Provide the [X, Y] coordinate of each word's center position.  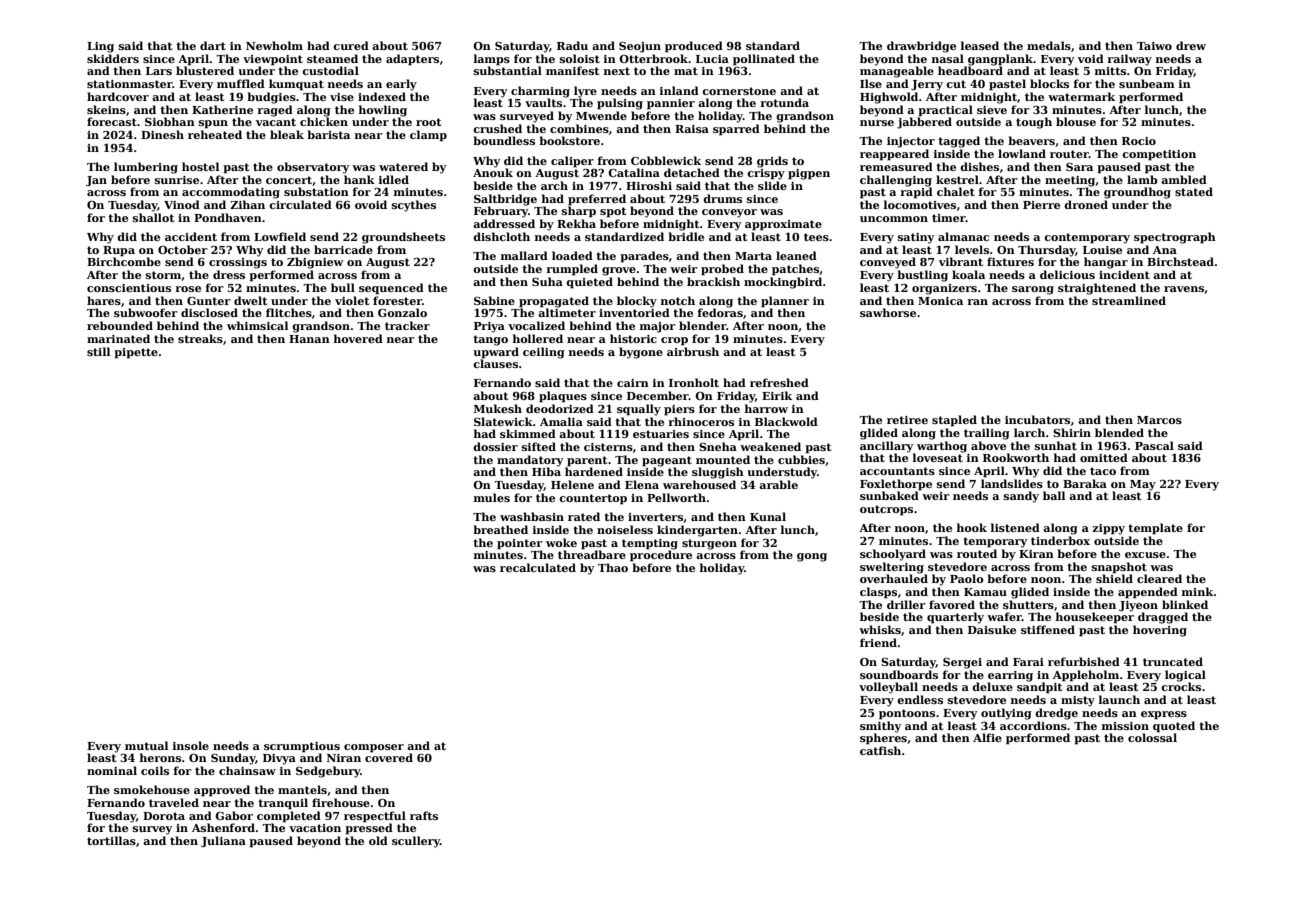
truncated [1173, 661]
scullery [416, 842]
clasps [878, 593]
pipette [136, 353]
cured [351, 45]
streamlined [1129, 300]
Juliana [223, 841]
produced [694, 47]
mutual [146, 745]
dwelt [250, 300]
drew [1191, 45]
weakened [770, 446]
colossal [1152, 737]
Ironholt [694, 382]
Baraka [1085, 483]
